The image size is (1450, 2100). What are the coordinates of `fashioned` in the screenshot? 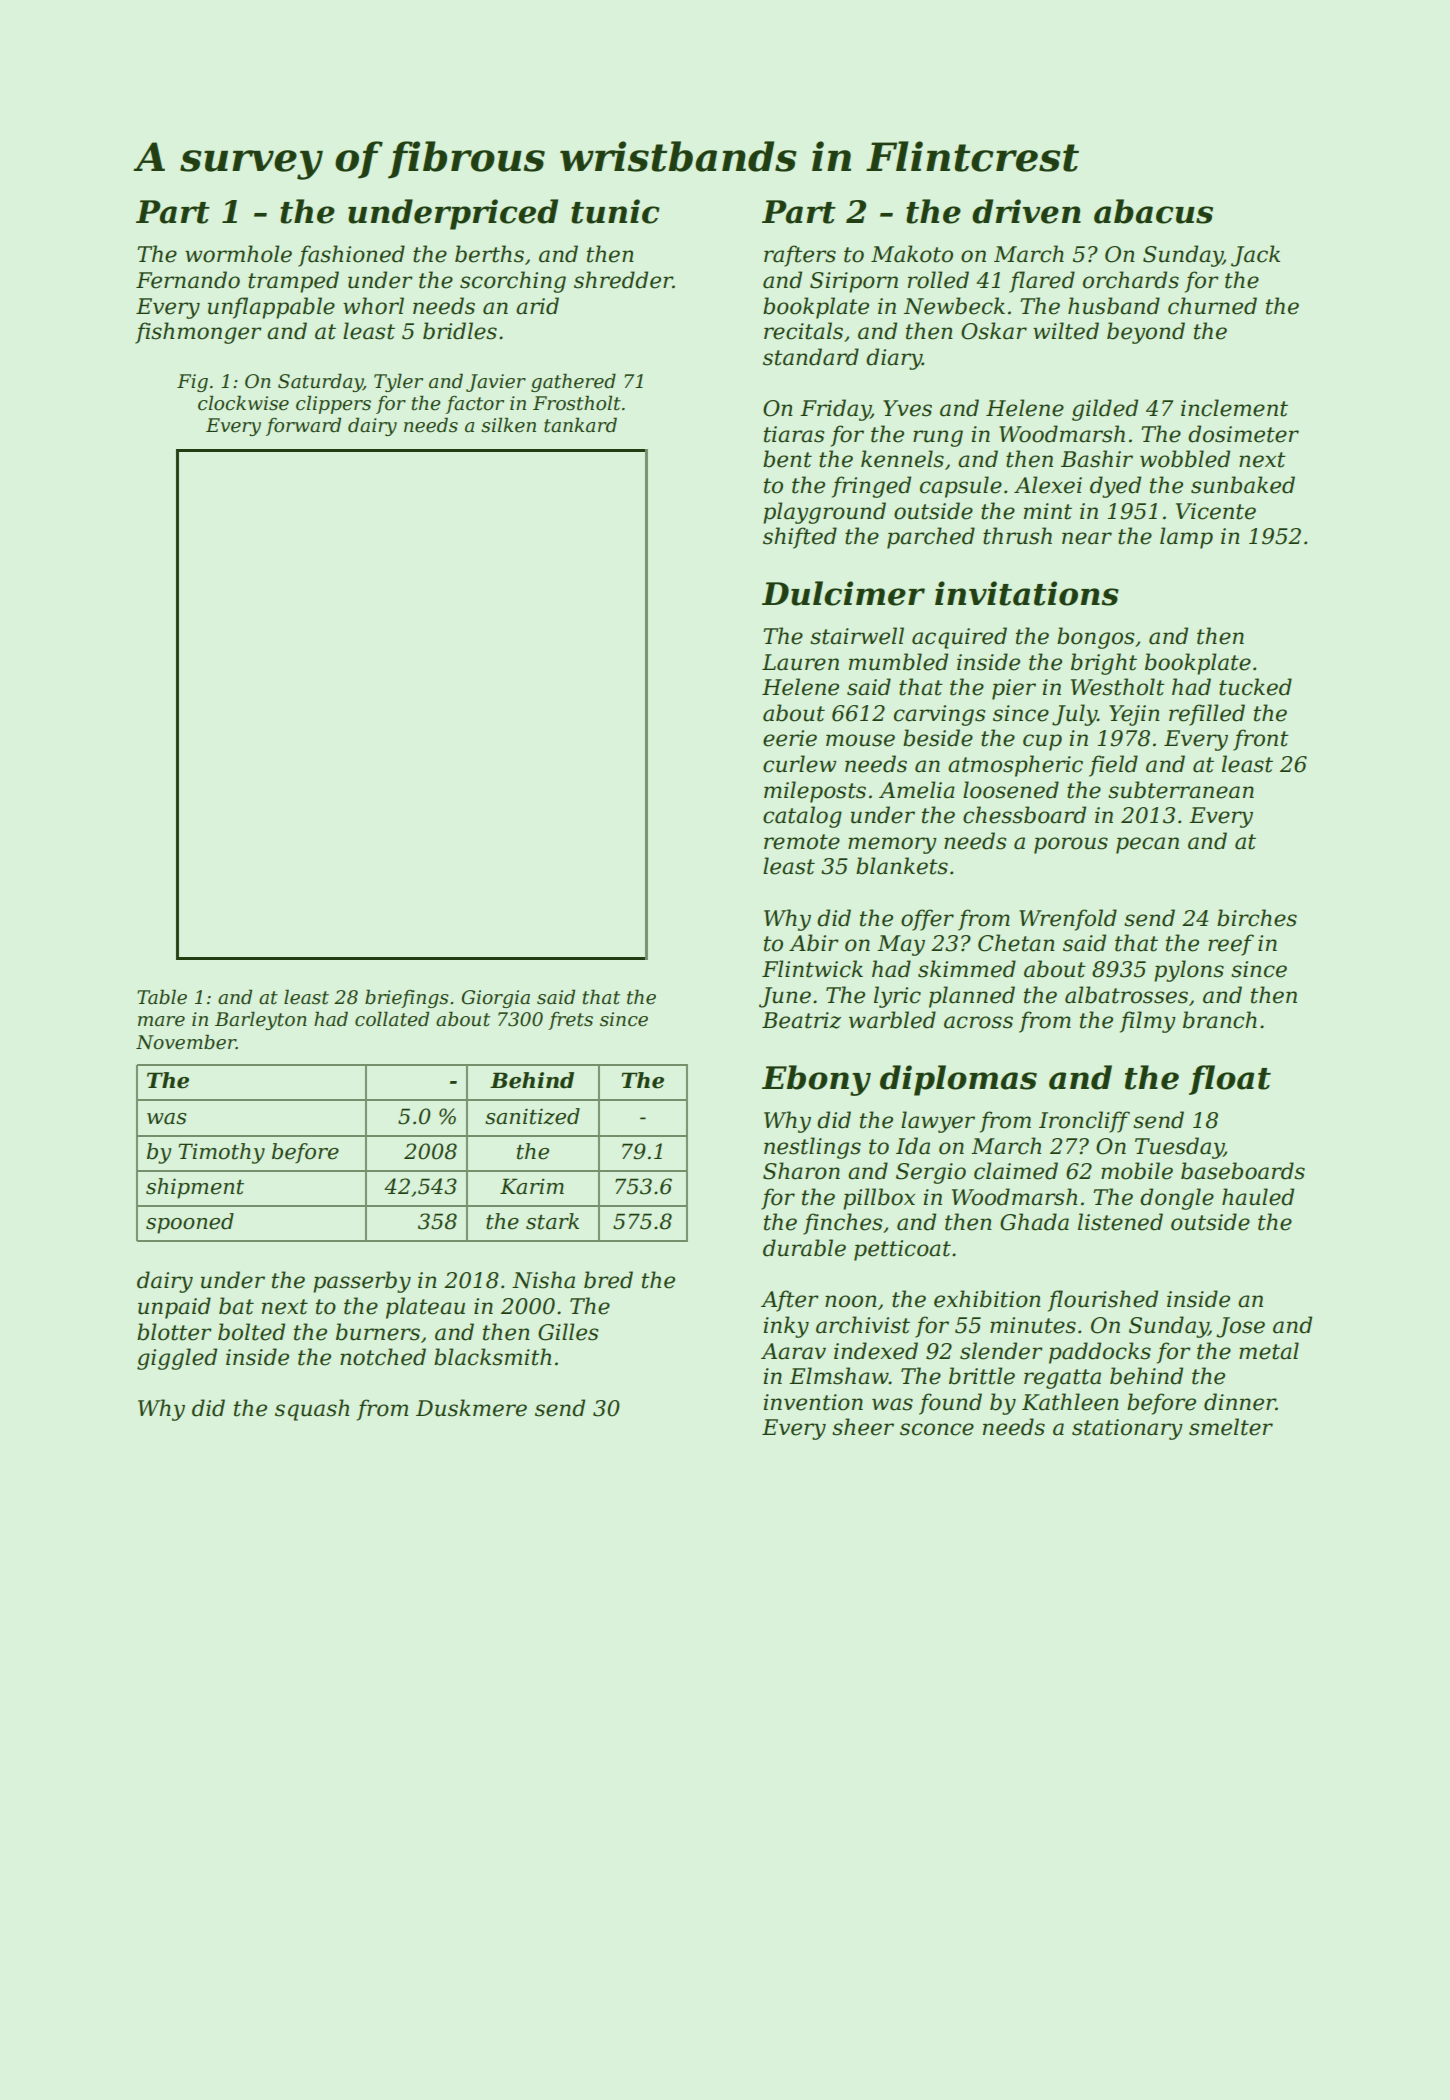 It's located at (351, 256).
